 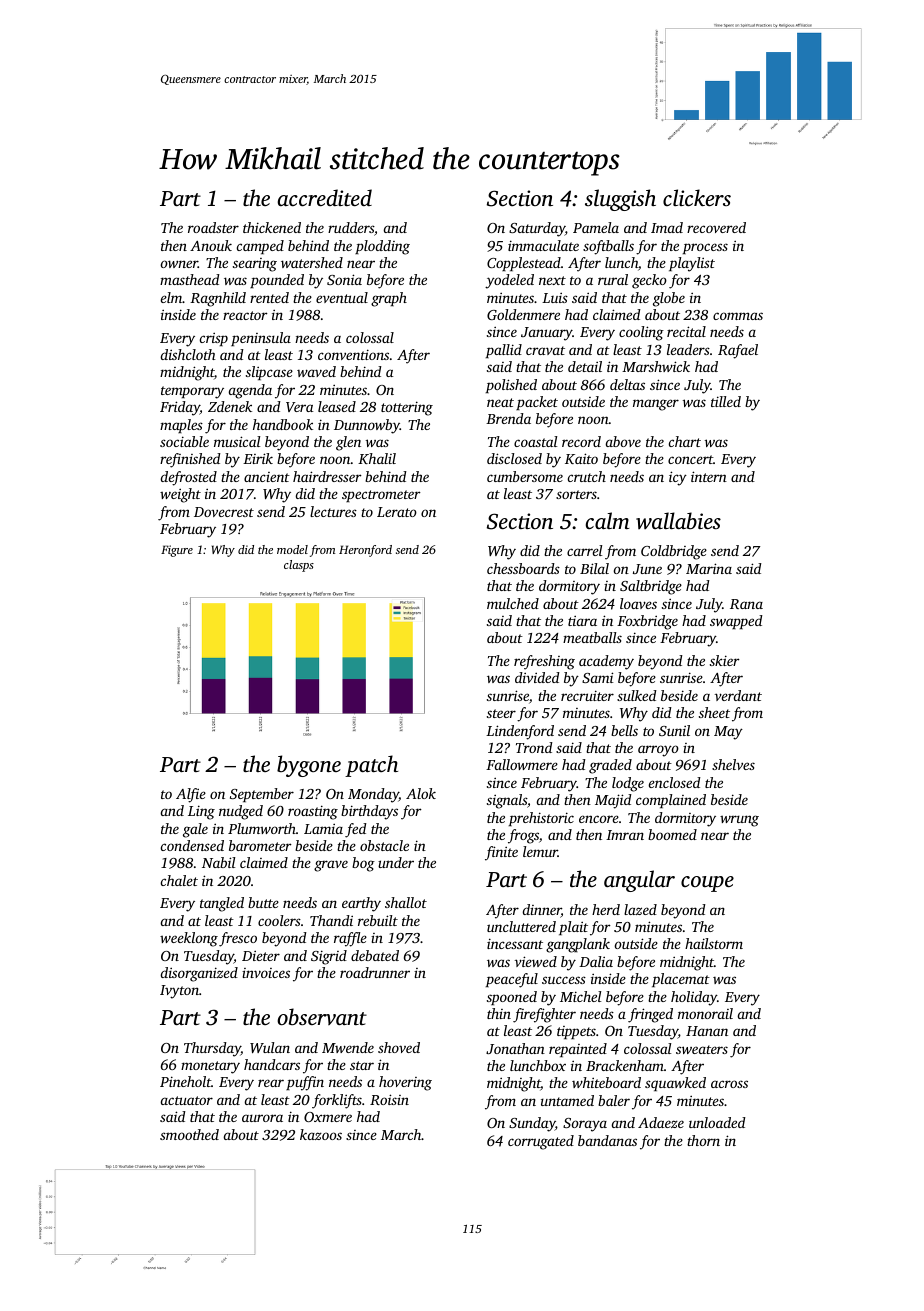 I want to click on Dunnowby, so click(x=367, y=426).
